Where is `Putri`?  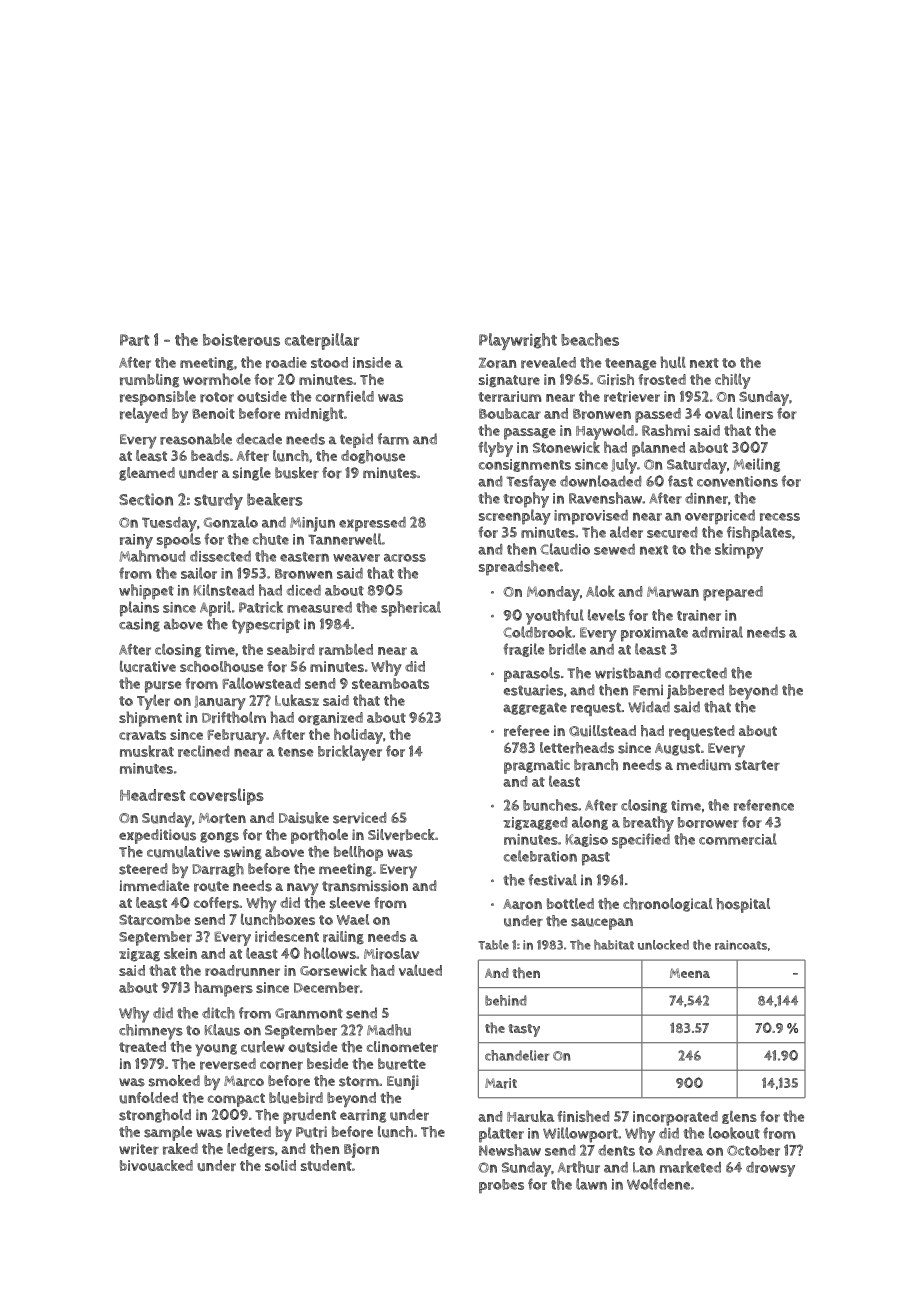 Putri is located at coordinates (311, 1132).
